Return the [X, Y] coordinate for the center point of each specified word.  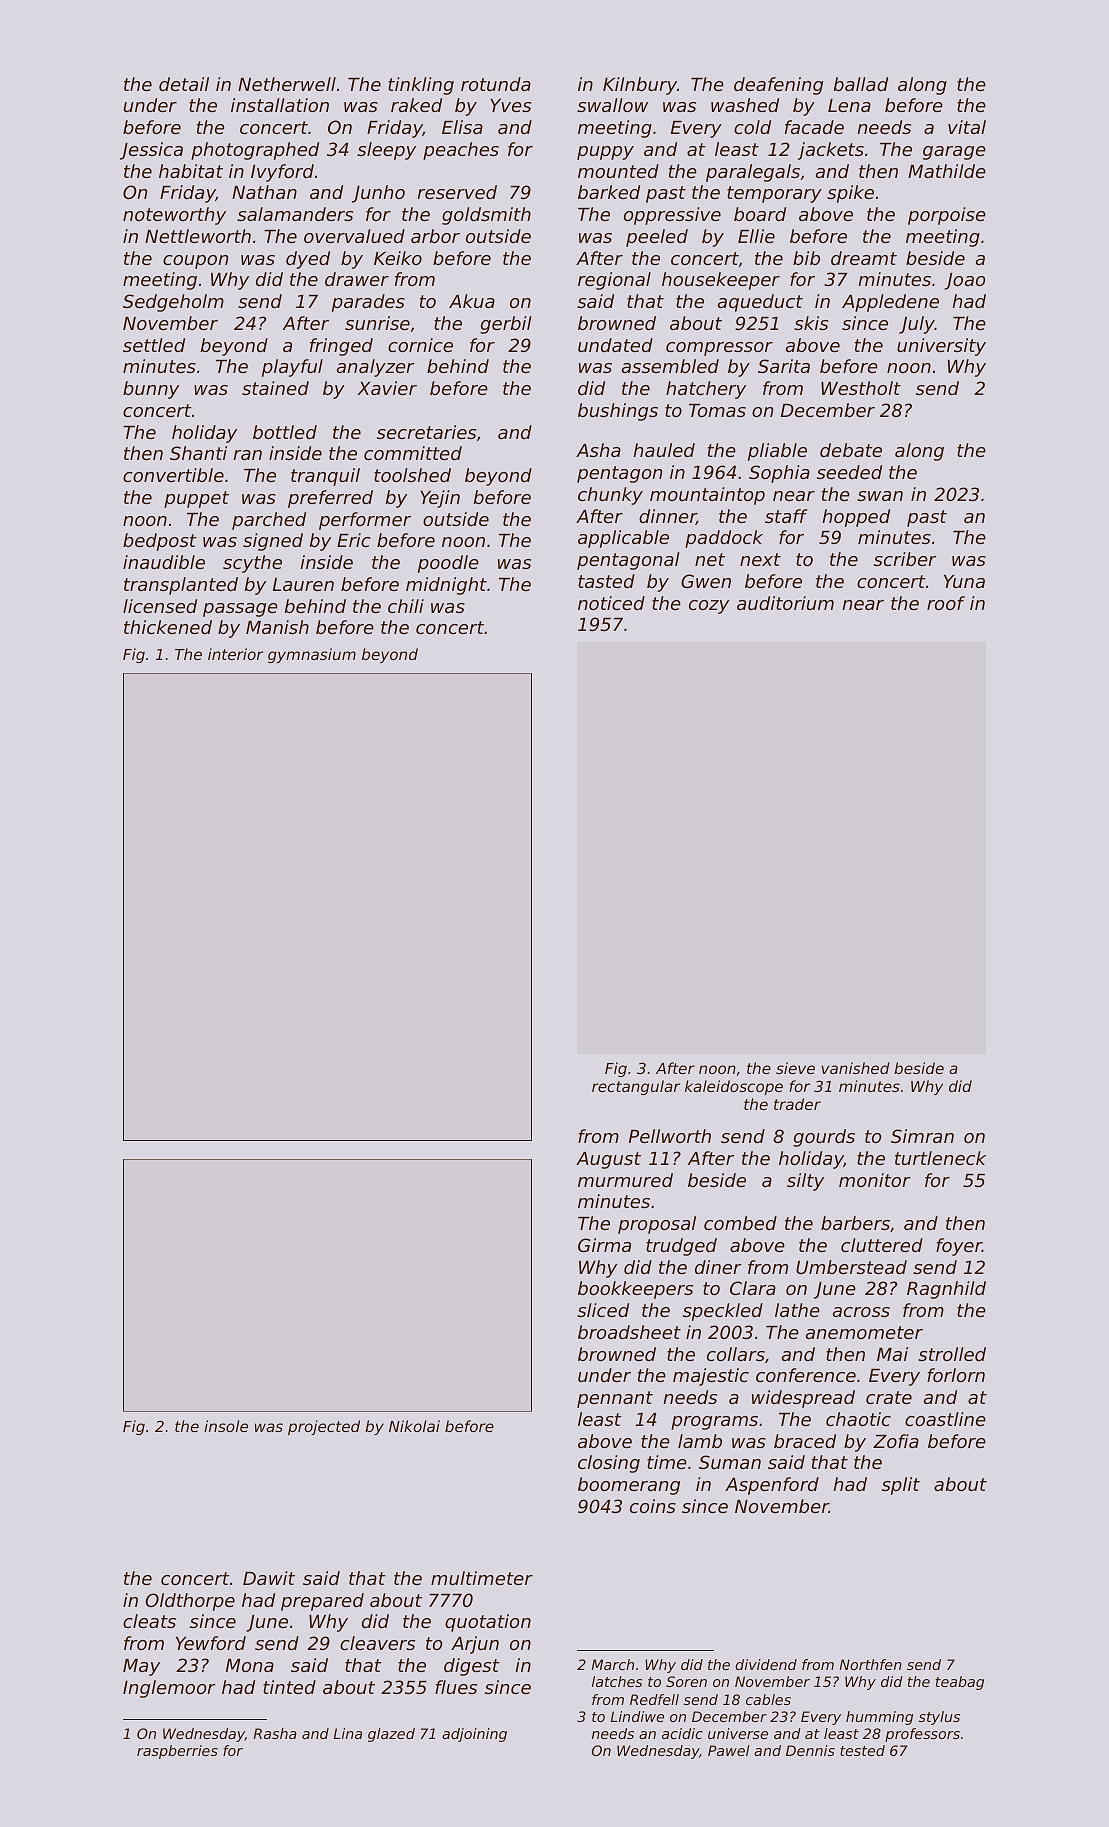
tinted [289, 1687]
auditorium [785, 603]
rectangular [636, 1087]
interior [235, 654]
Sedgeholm [173, 303]
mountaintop [707, 496]
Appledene [890, 303]
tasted [606, 581]
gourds [824, 1138]
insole [226, 1426]
